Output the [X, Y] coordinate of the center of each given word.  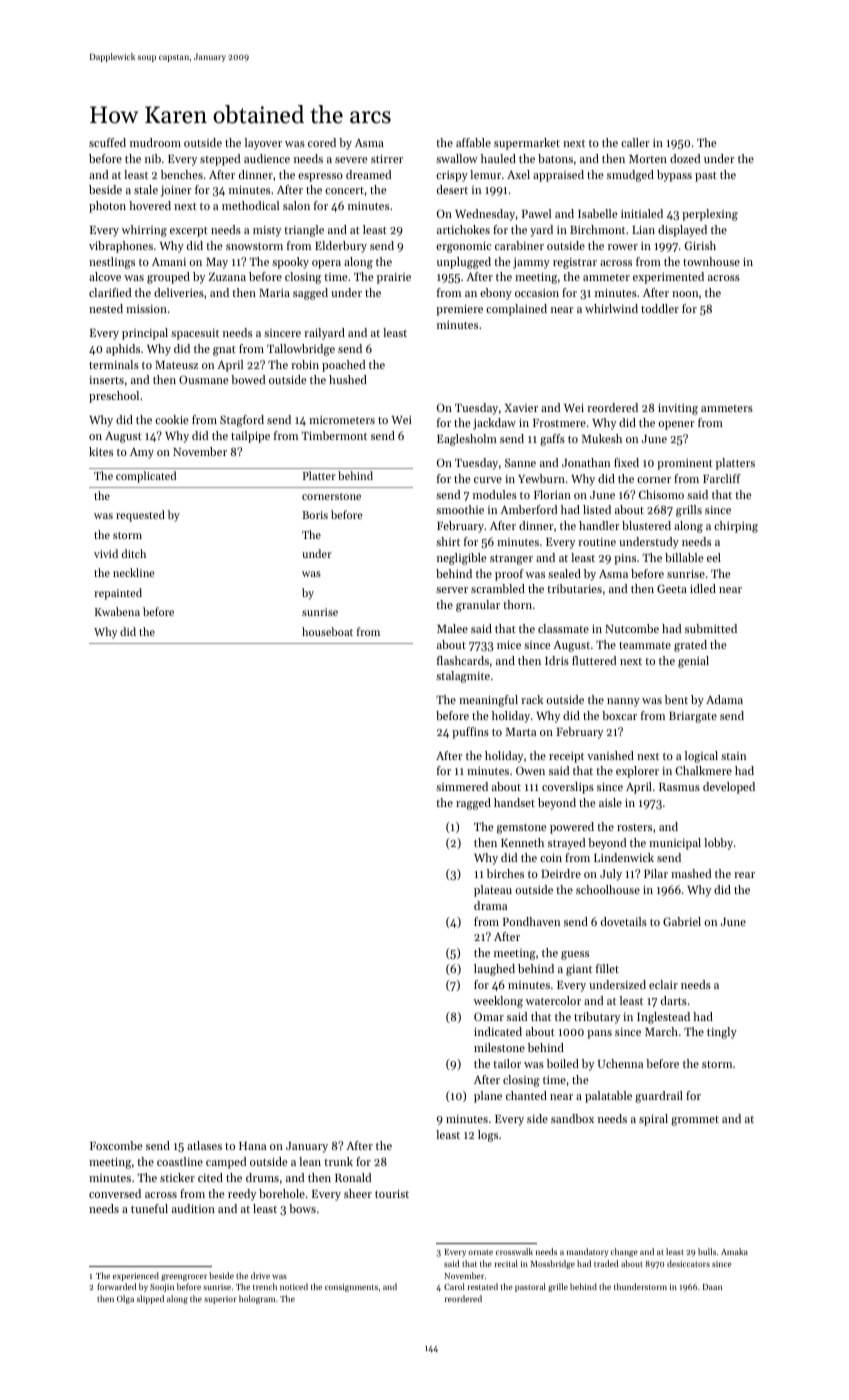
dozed [685, 158]
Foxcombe [116, 1145]
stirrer [387, 159]
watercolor [553, 1000]
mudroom [155, 142]
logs [488, 1136]
